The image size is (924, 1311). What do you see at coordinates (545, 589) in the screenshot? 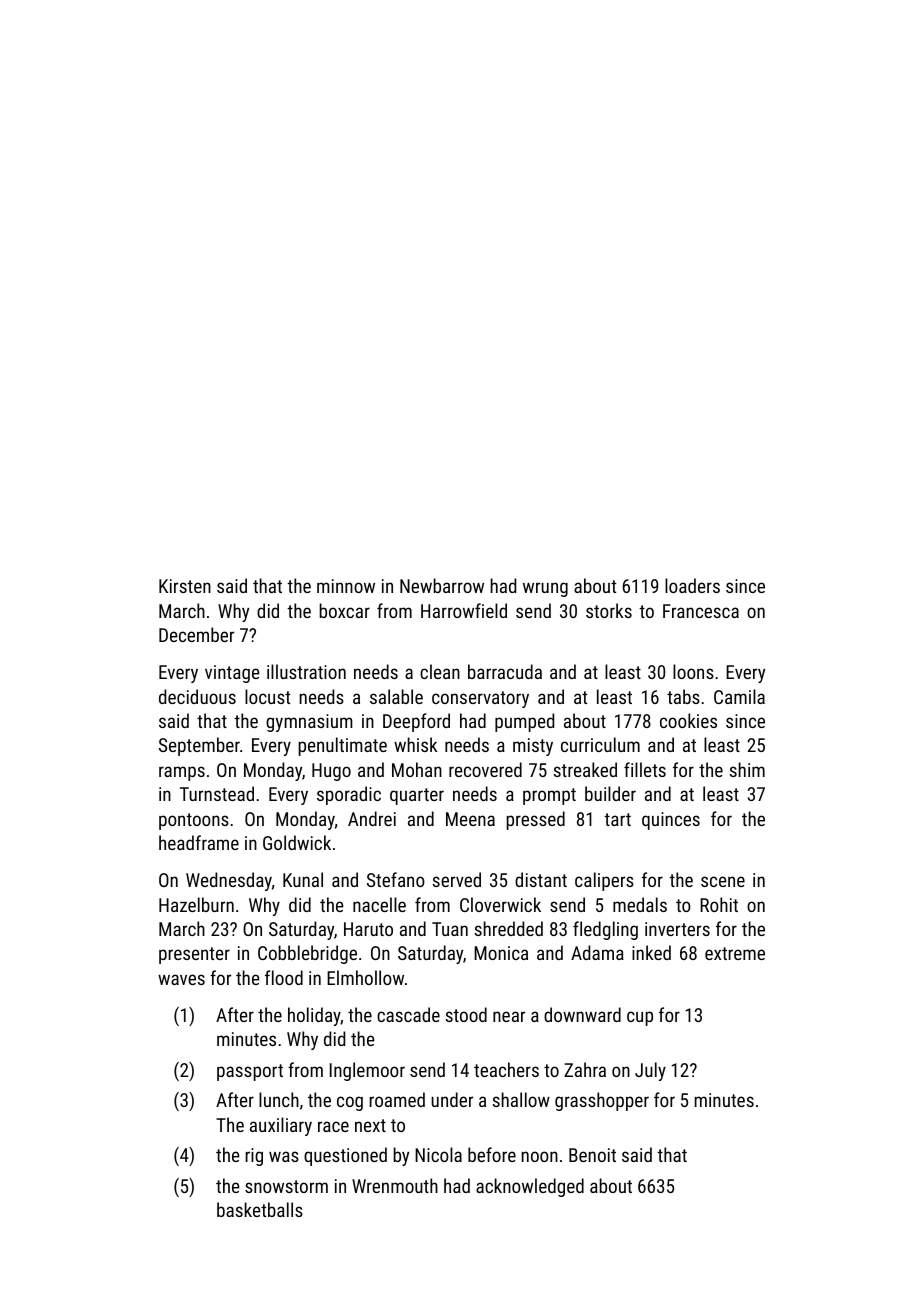
I see `wrung` at bounding box center [545, 589].
